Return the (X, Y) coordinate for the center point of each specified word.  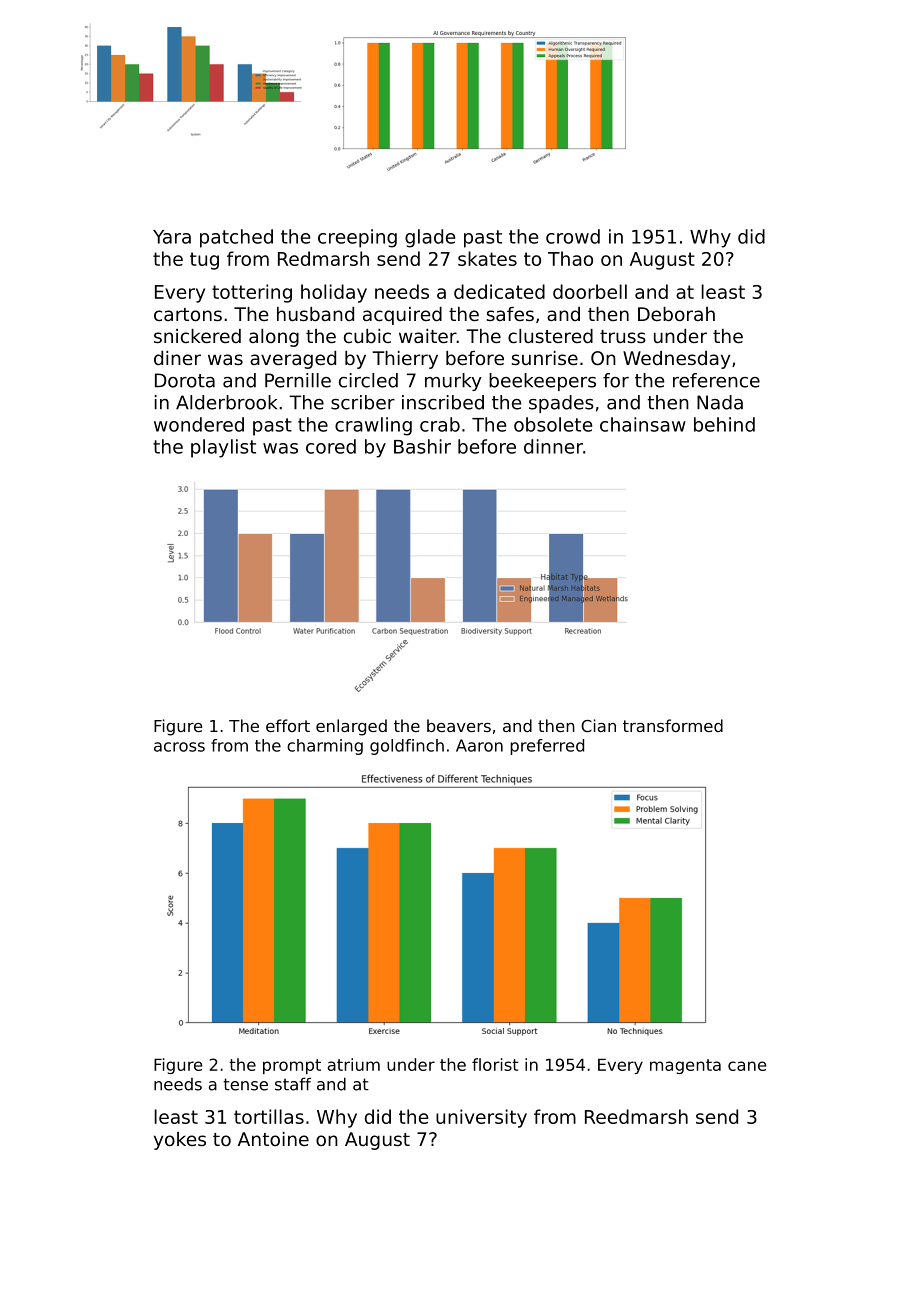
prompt (292, 1066)
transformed (673, 725)
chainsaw (643, 424)
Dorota (185, 380)
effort (288, 725)
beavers (459, 725)
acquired (402, 316)
